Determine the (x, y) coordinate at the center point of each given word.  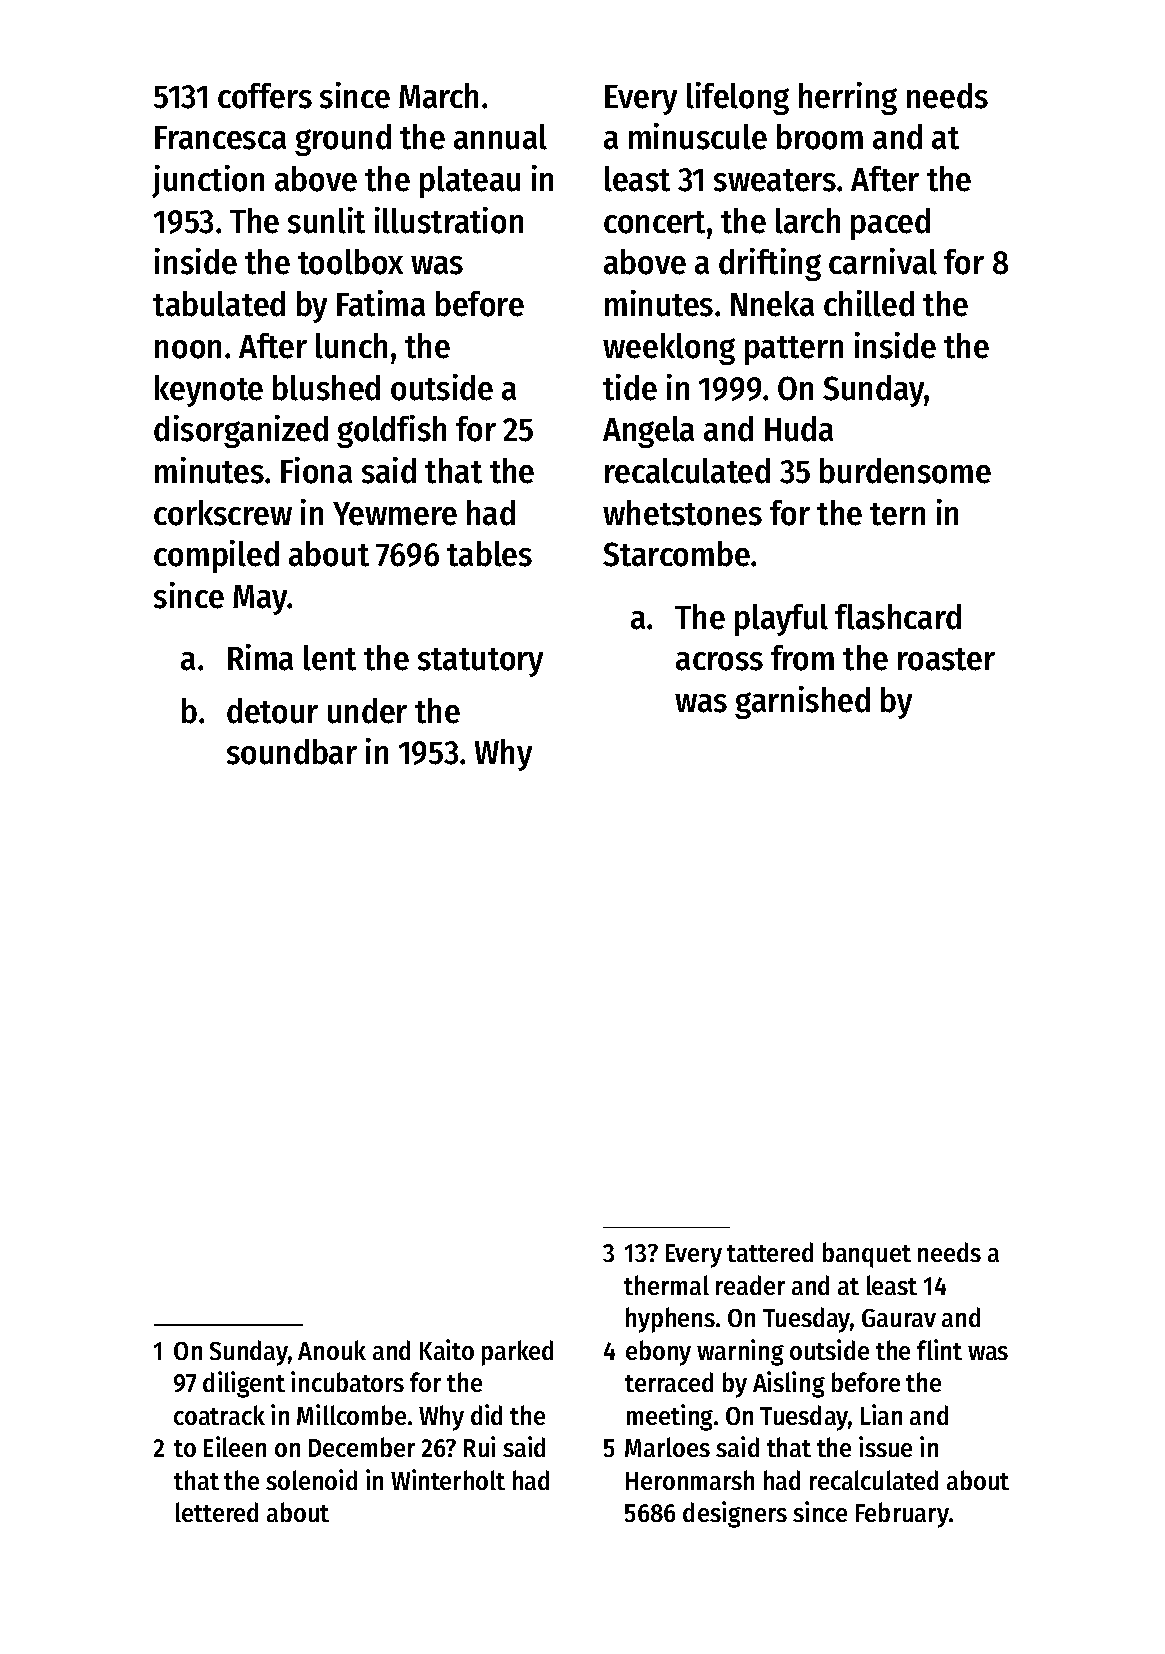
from (802, 658)
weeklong (669, 349)
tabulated (219, 304)
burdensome (905, 471)
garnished (802, 702)
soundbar (292, 752)
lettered (217, 1512)
